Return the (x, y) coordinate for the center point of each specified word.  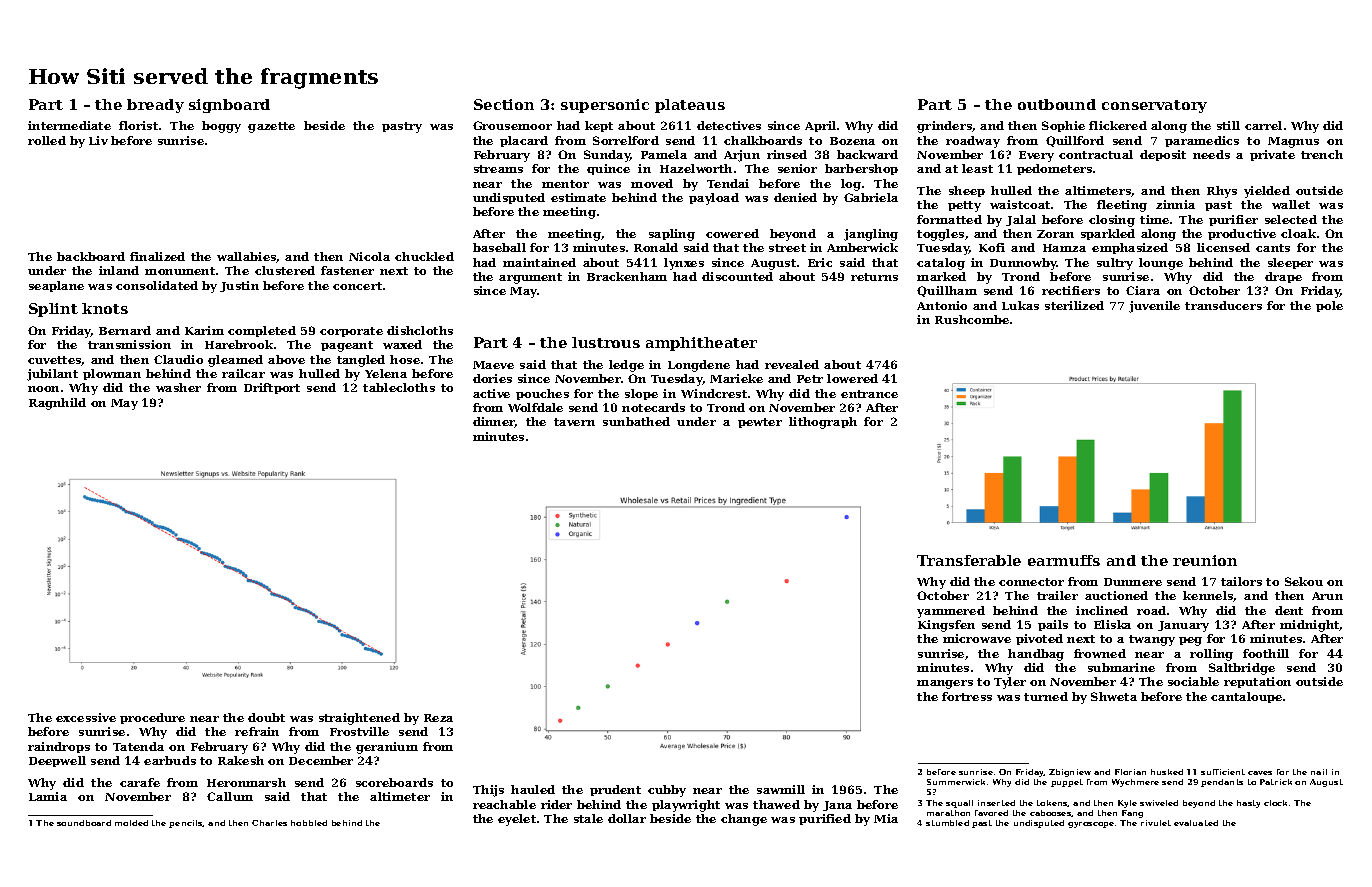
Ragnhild (57, 404)
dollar (627, 818)
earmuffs (1064, 560)
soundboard (84, 823)
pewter (760, 423)
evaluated (1196, 823)
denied (795, 197)
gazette (271, 127)
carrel (1263, 125)
